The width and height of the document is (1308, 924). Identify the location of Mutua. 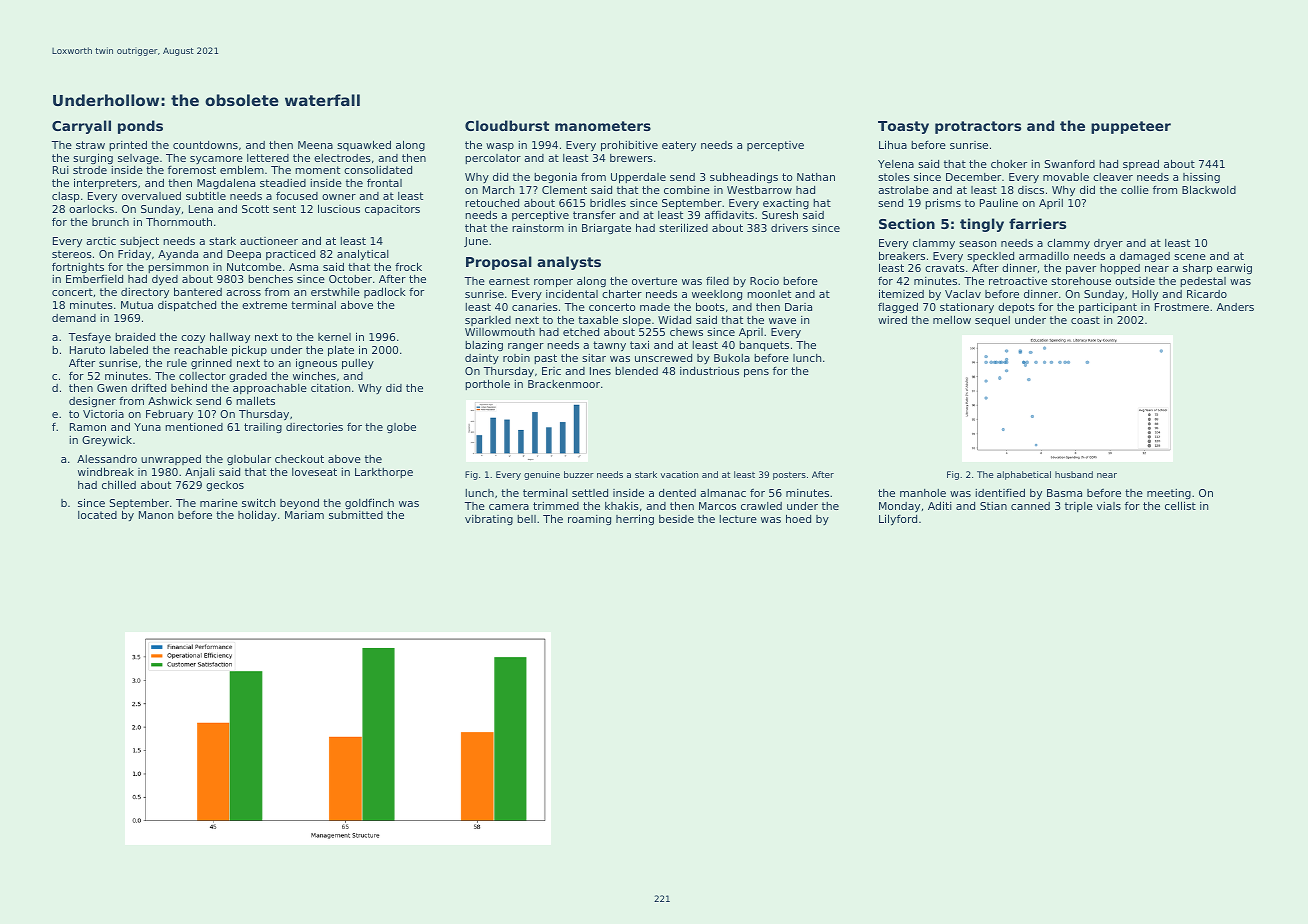
(137, 305).
